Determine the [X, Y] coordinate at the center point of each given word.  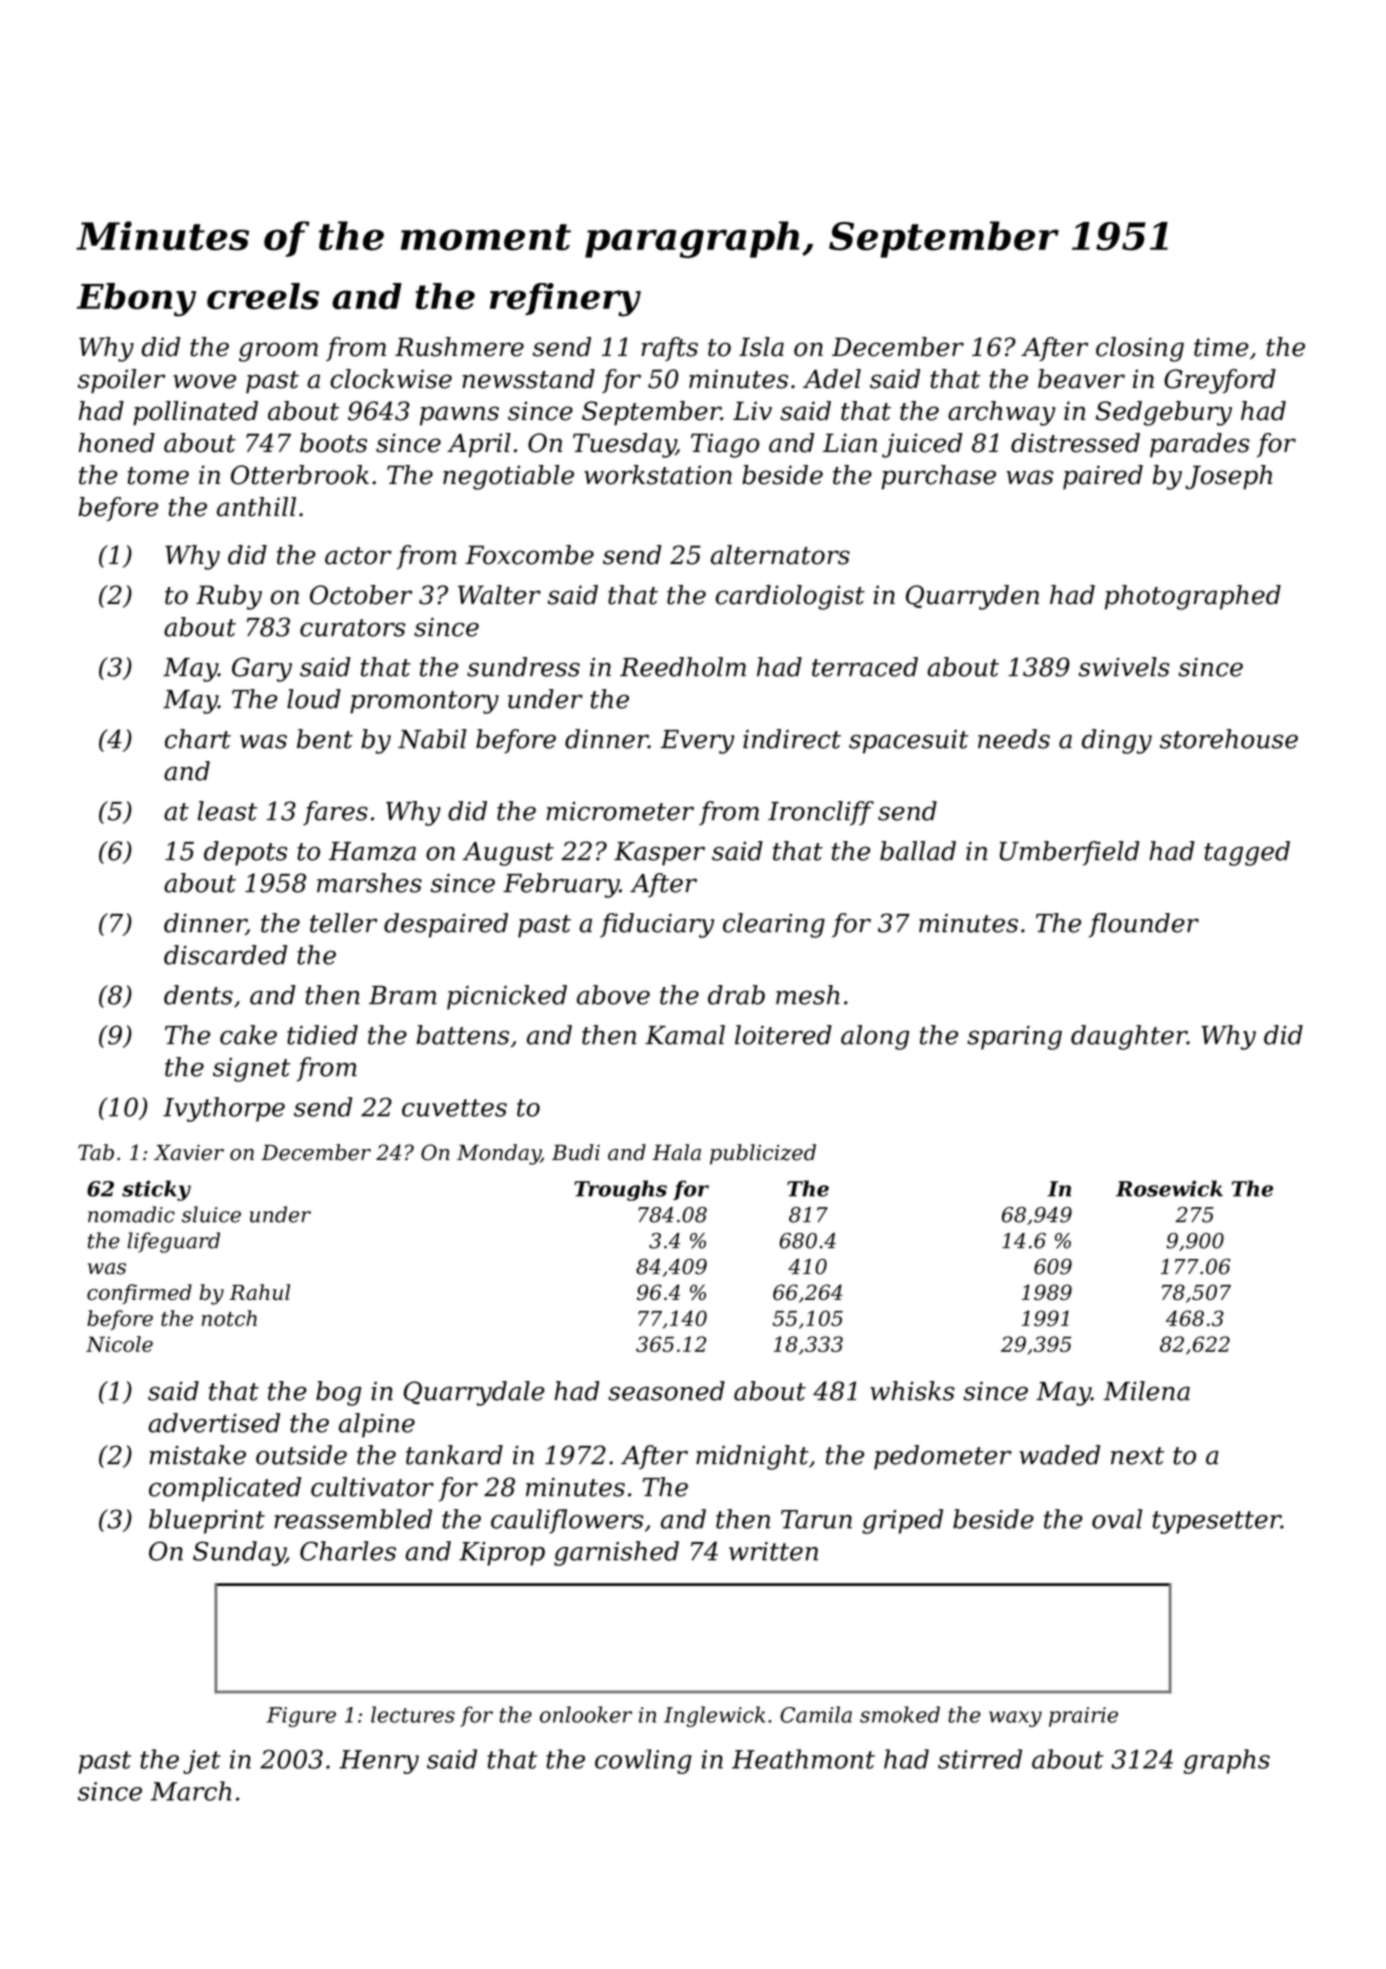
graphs [1226, 1761]
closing [1140, 349]
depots [246, 853]
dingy [1117, 741]
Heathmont [803, 1759]
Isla [761, 347]
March [191, 1791]
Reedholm [683, 667]
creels [263, 296]
